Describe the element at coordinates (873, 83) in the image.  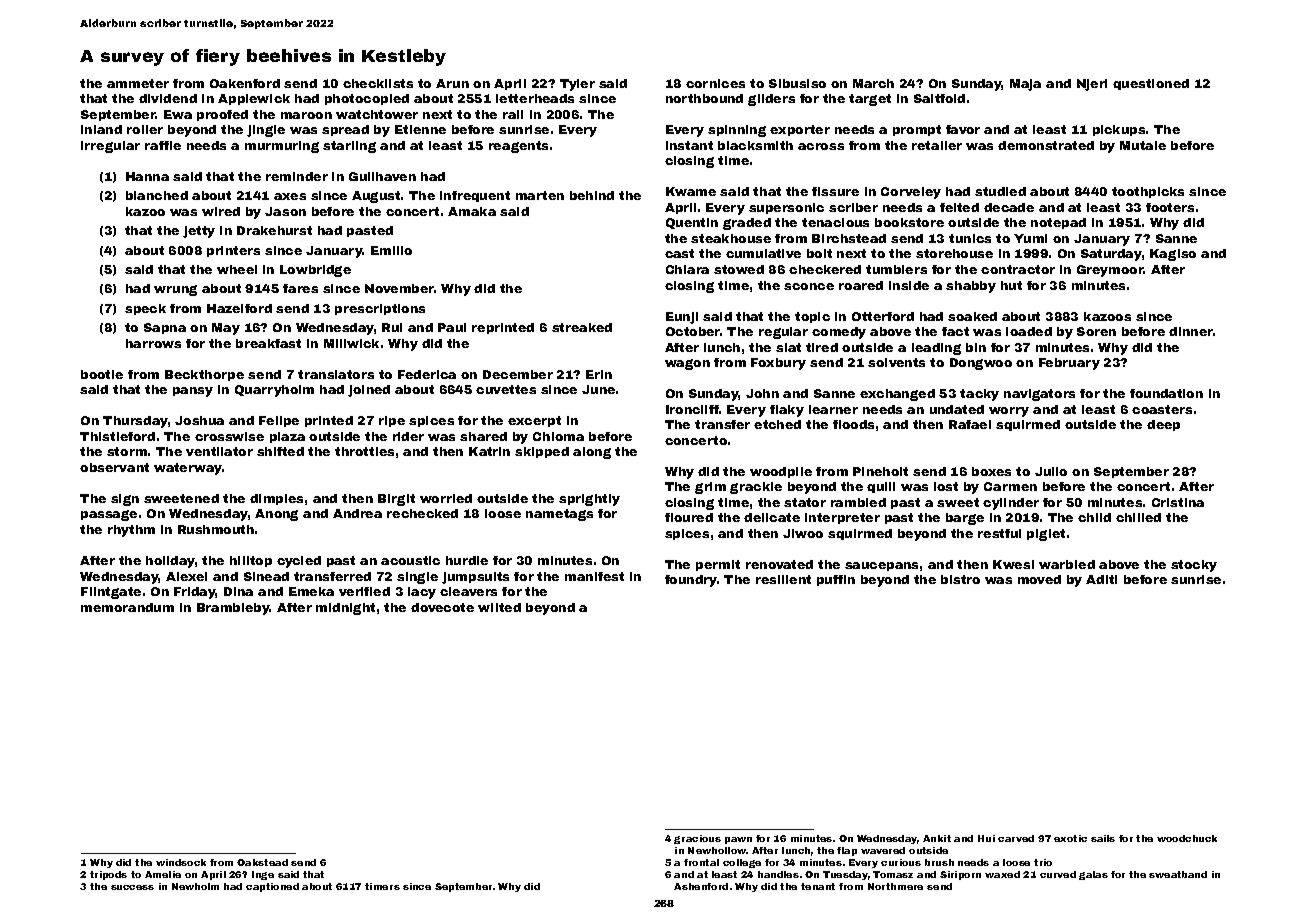
I see `March` at that location.
